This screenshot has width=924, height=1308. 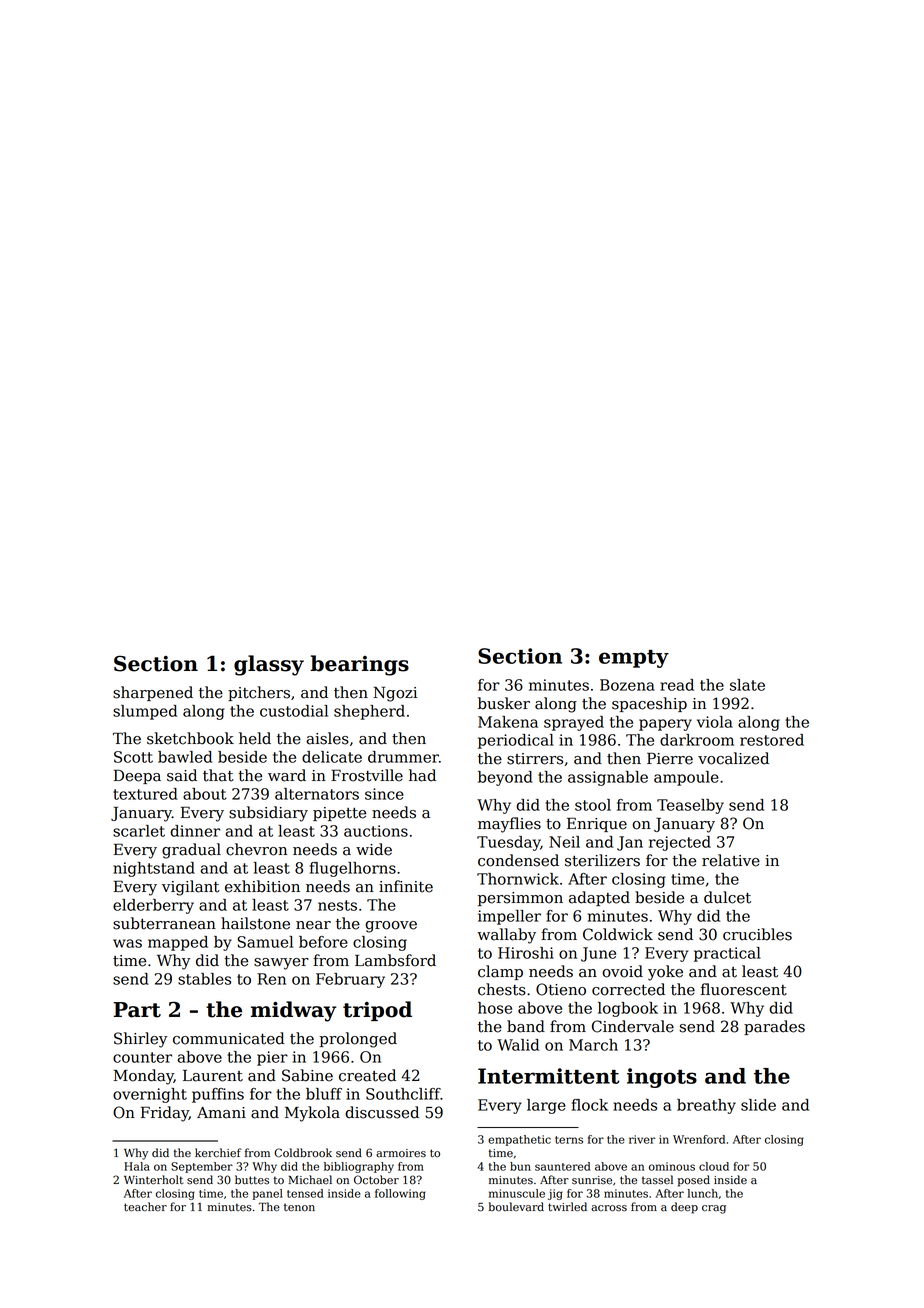 I want to click on October, so click(x=376, y=1180).
